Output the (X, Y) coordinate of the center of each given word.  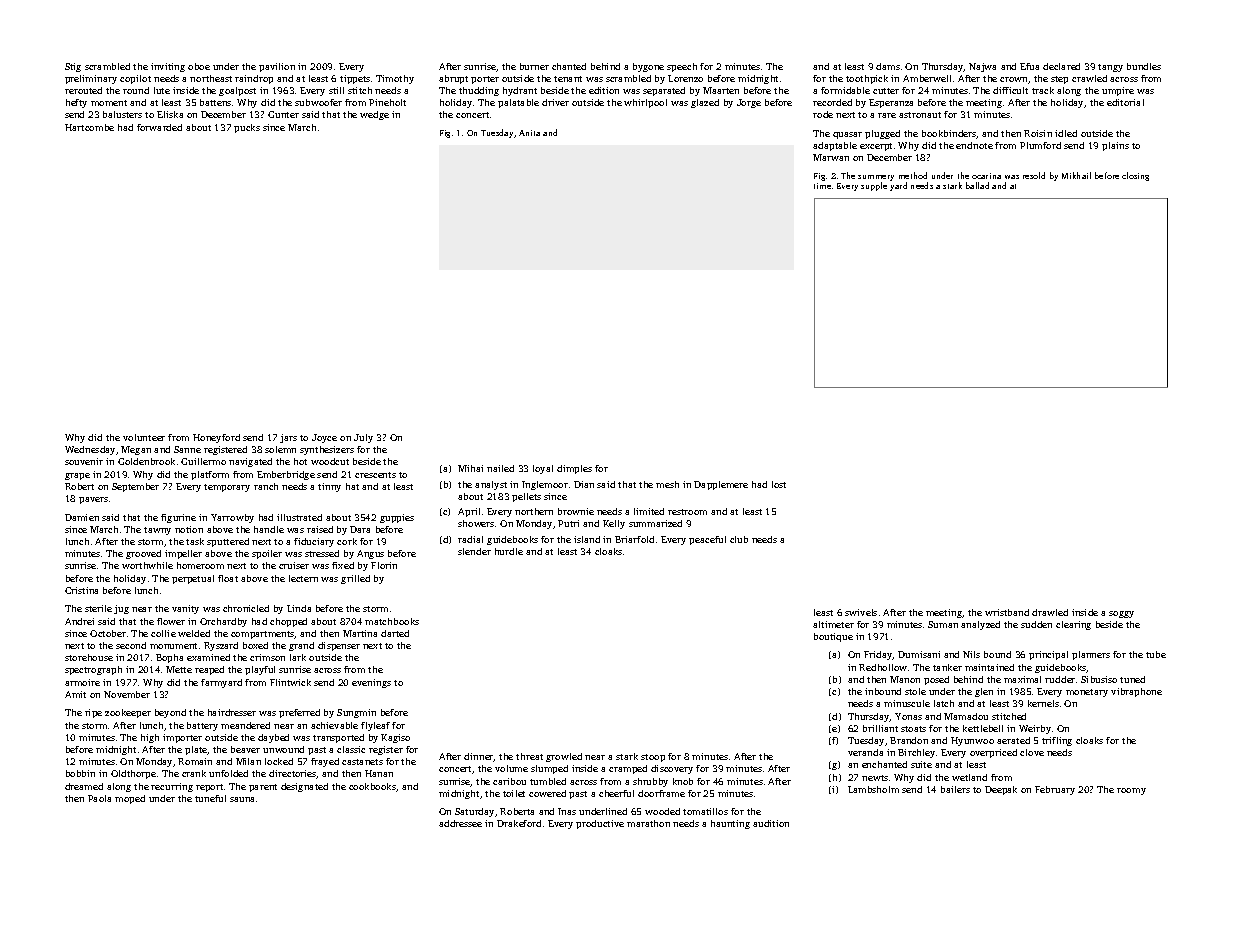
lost (779, 484)
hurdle (509, 551)
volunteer (144, 437)
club (739, 539)
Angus (370, 554)
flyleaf (375, 726)
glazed (705, 103)
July (363, 438)
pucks (247, 128)
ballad (977, 185)
